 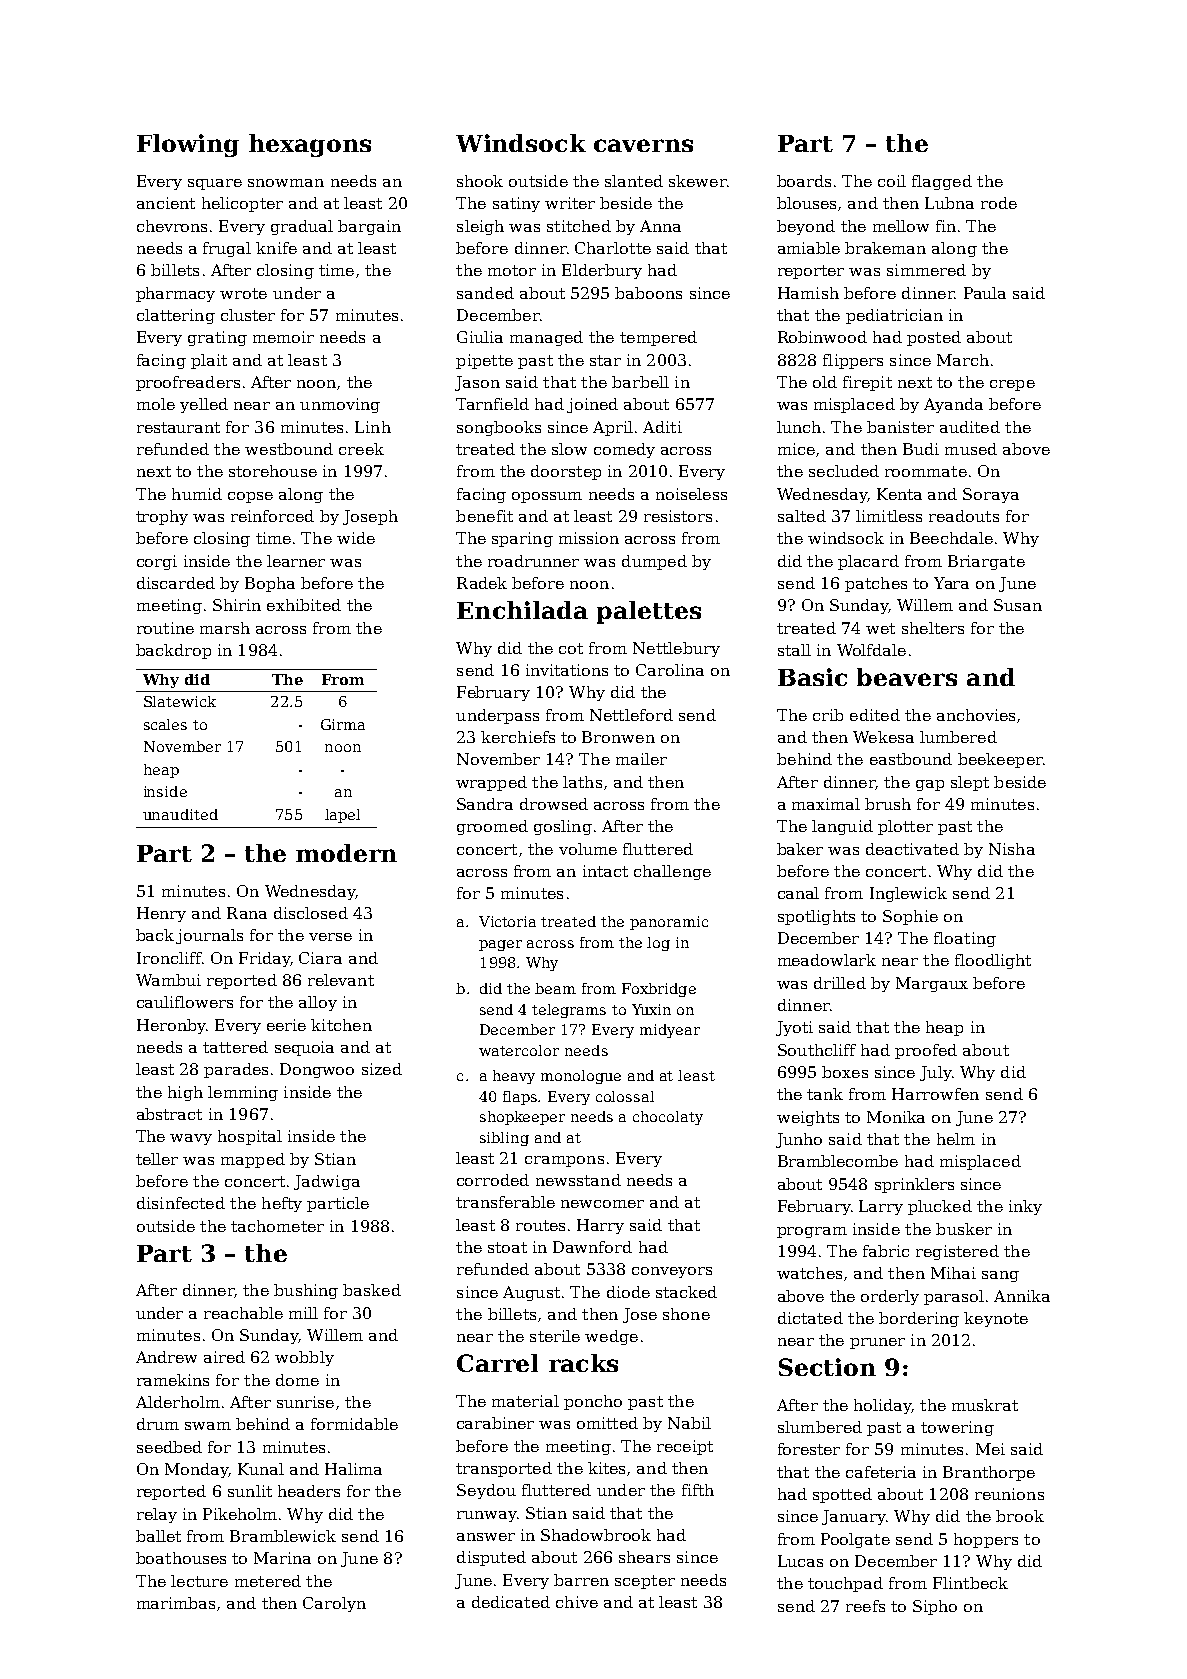 What do you see at coordinates (853, 361) in the screenshot?
I see `flippers` at bounding box center [853, 361].
